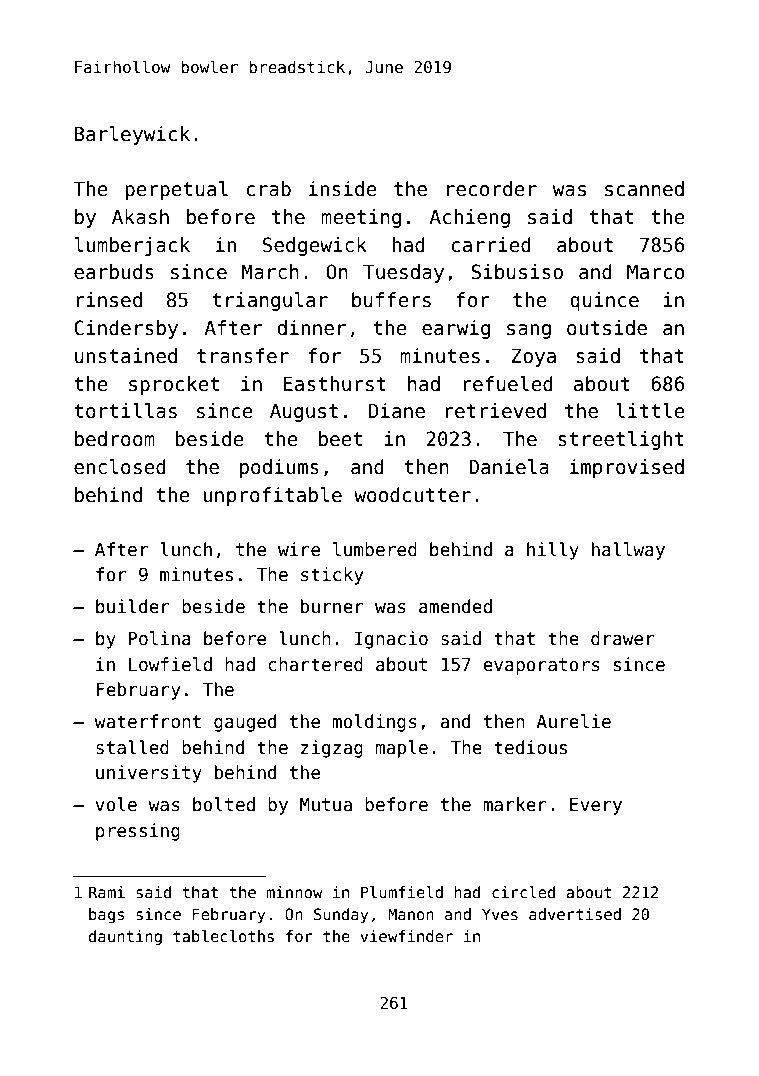 This screenshot has width=759, height=1076. I want to click on enclosed, so click(120, 467).
